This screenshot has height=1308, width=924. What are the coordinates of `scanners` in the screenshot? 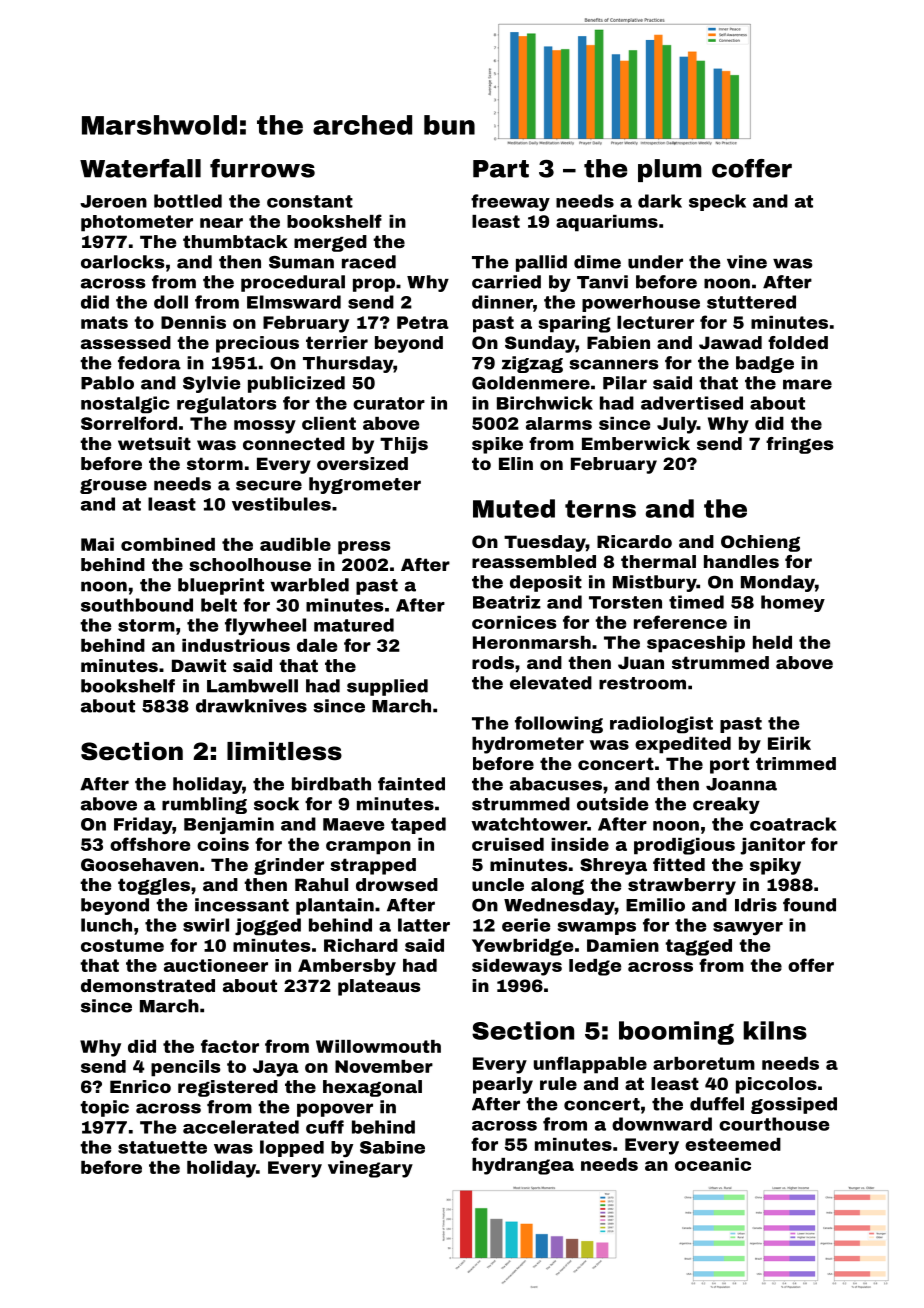 It's located at (614, 364).
